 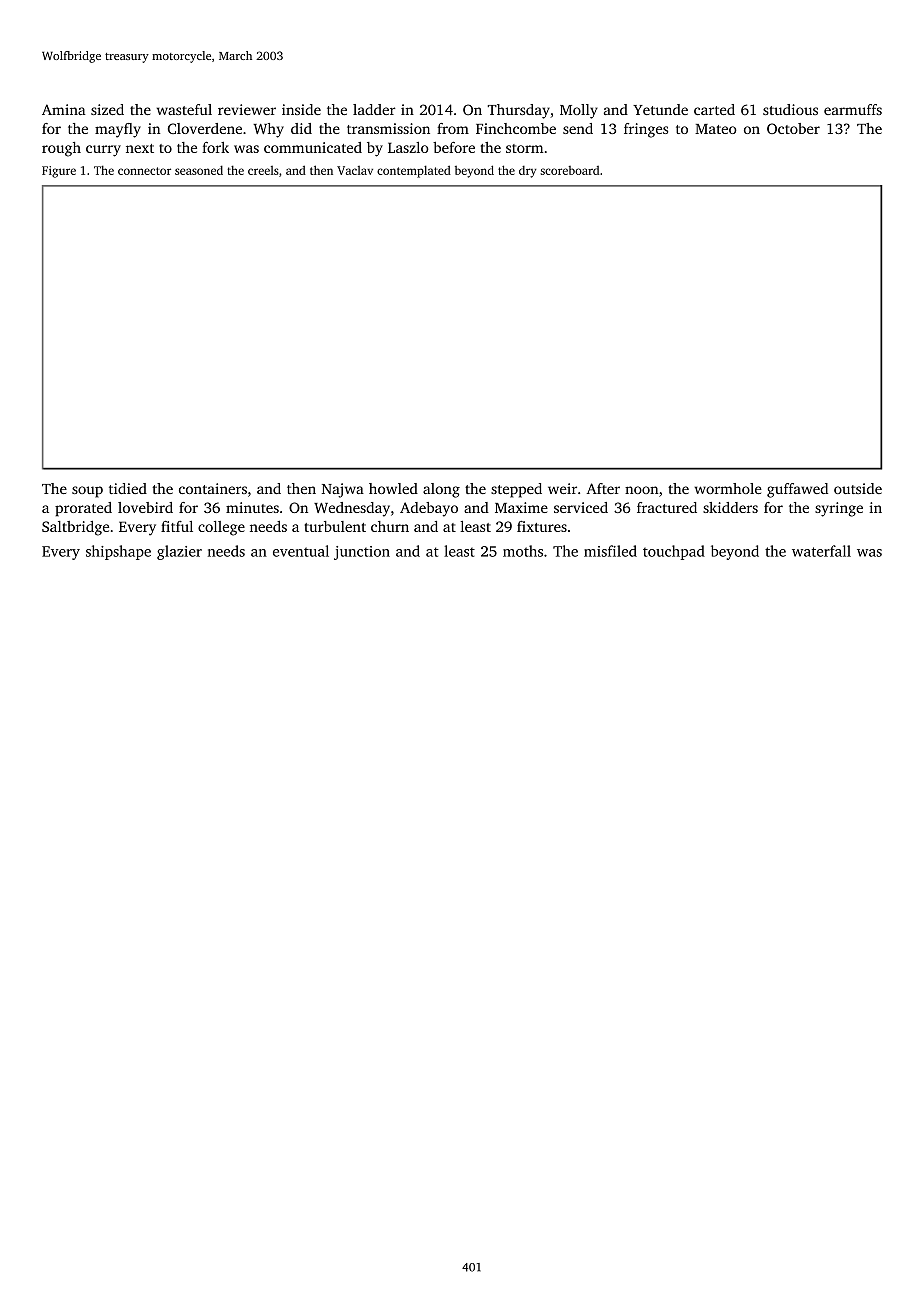 I want to click on scoreboard, so click(x=569, y=170).
